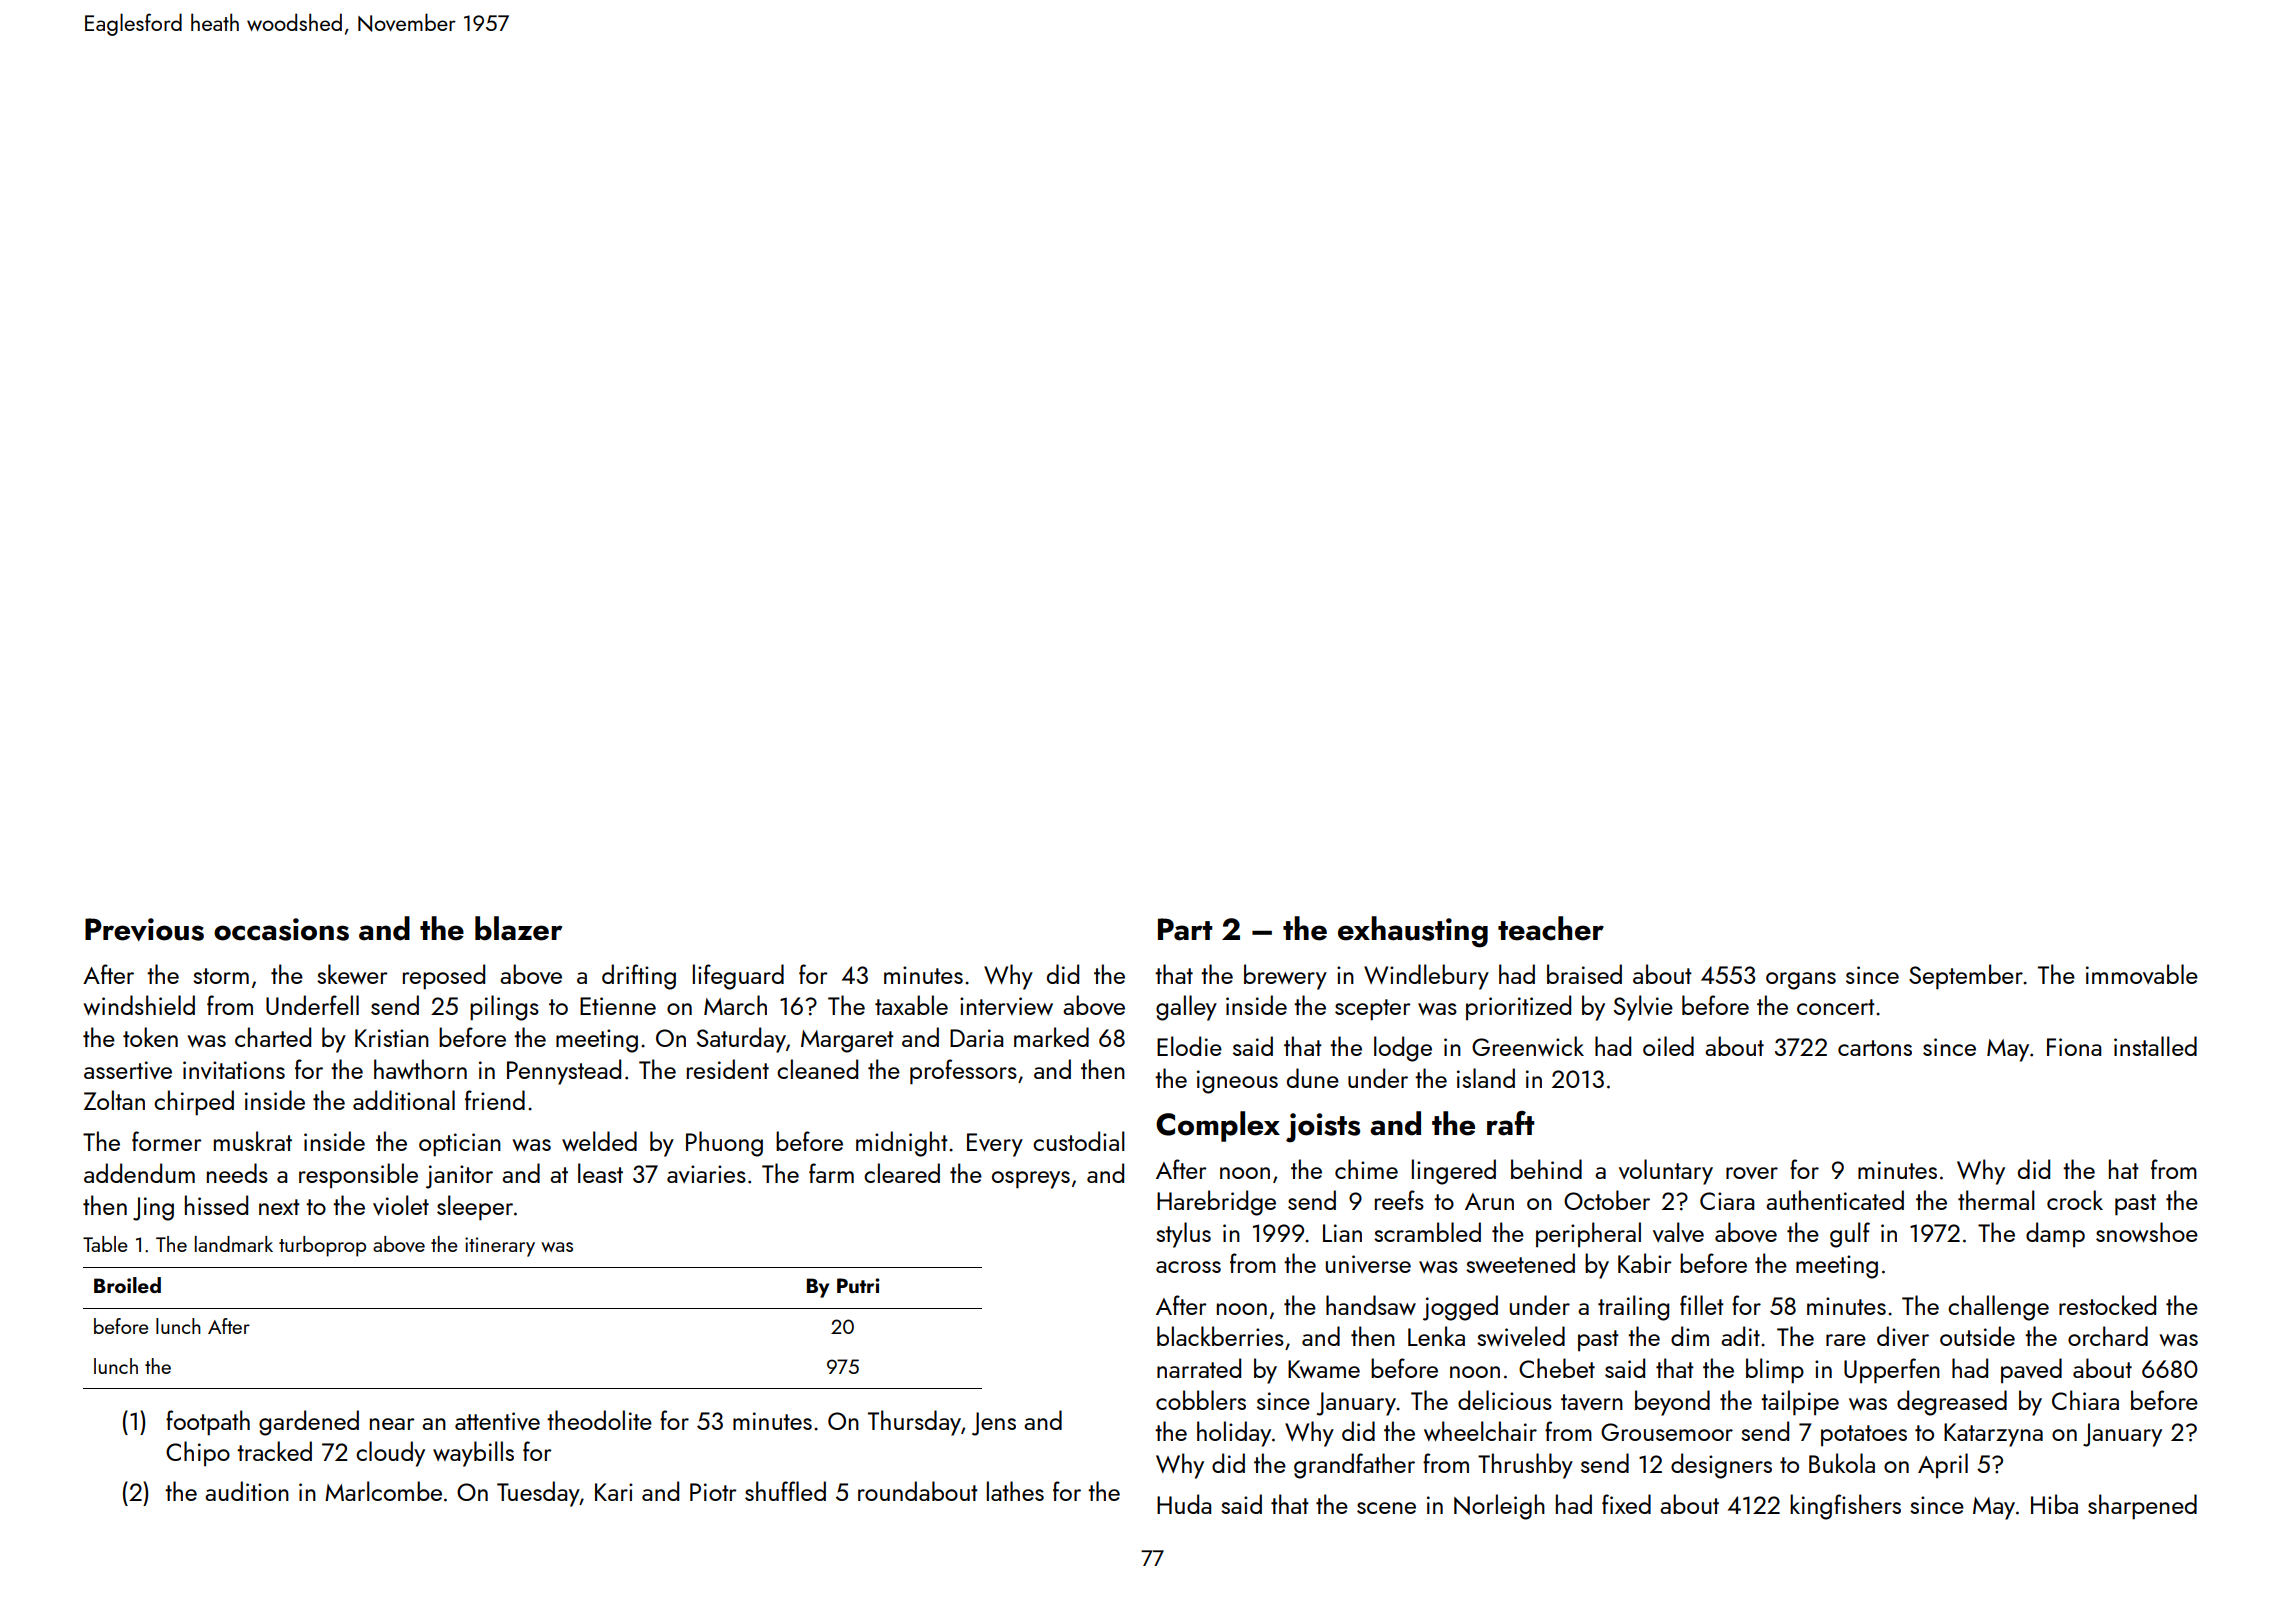  I want to click on potatoes, so click(1864, 1435).
